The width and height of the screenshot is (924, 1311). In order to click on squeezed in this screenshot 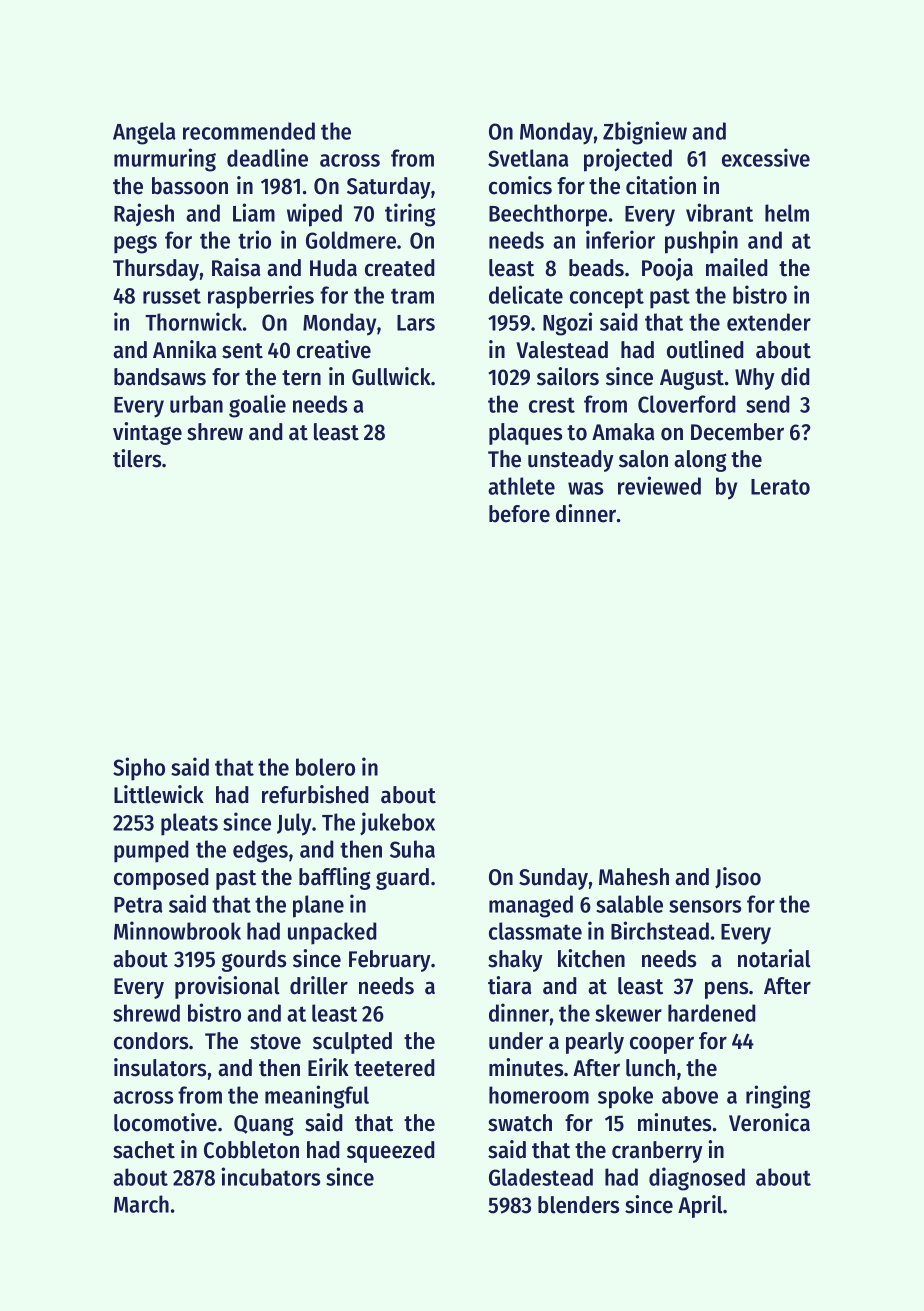, I will do `click(391, 1152)`.
